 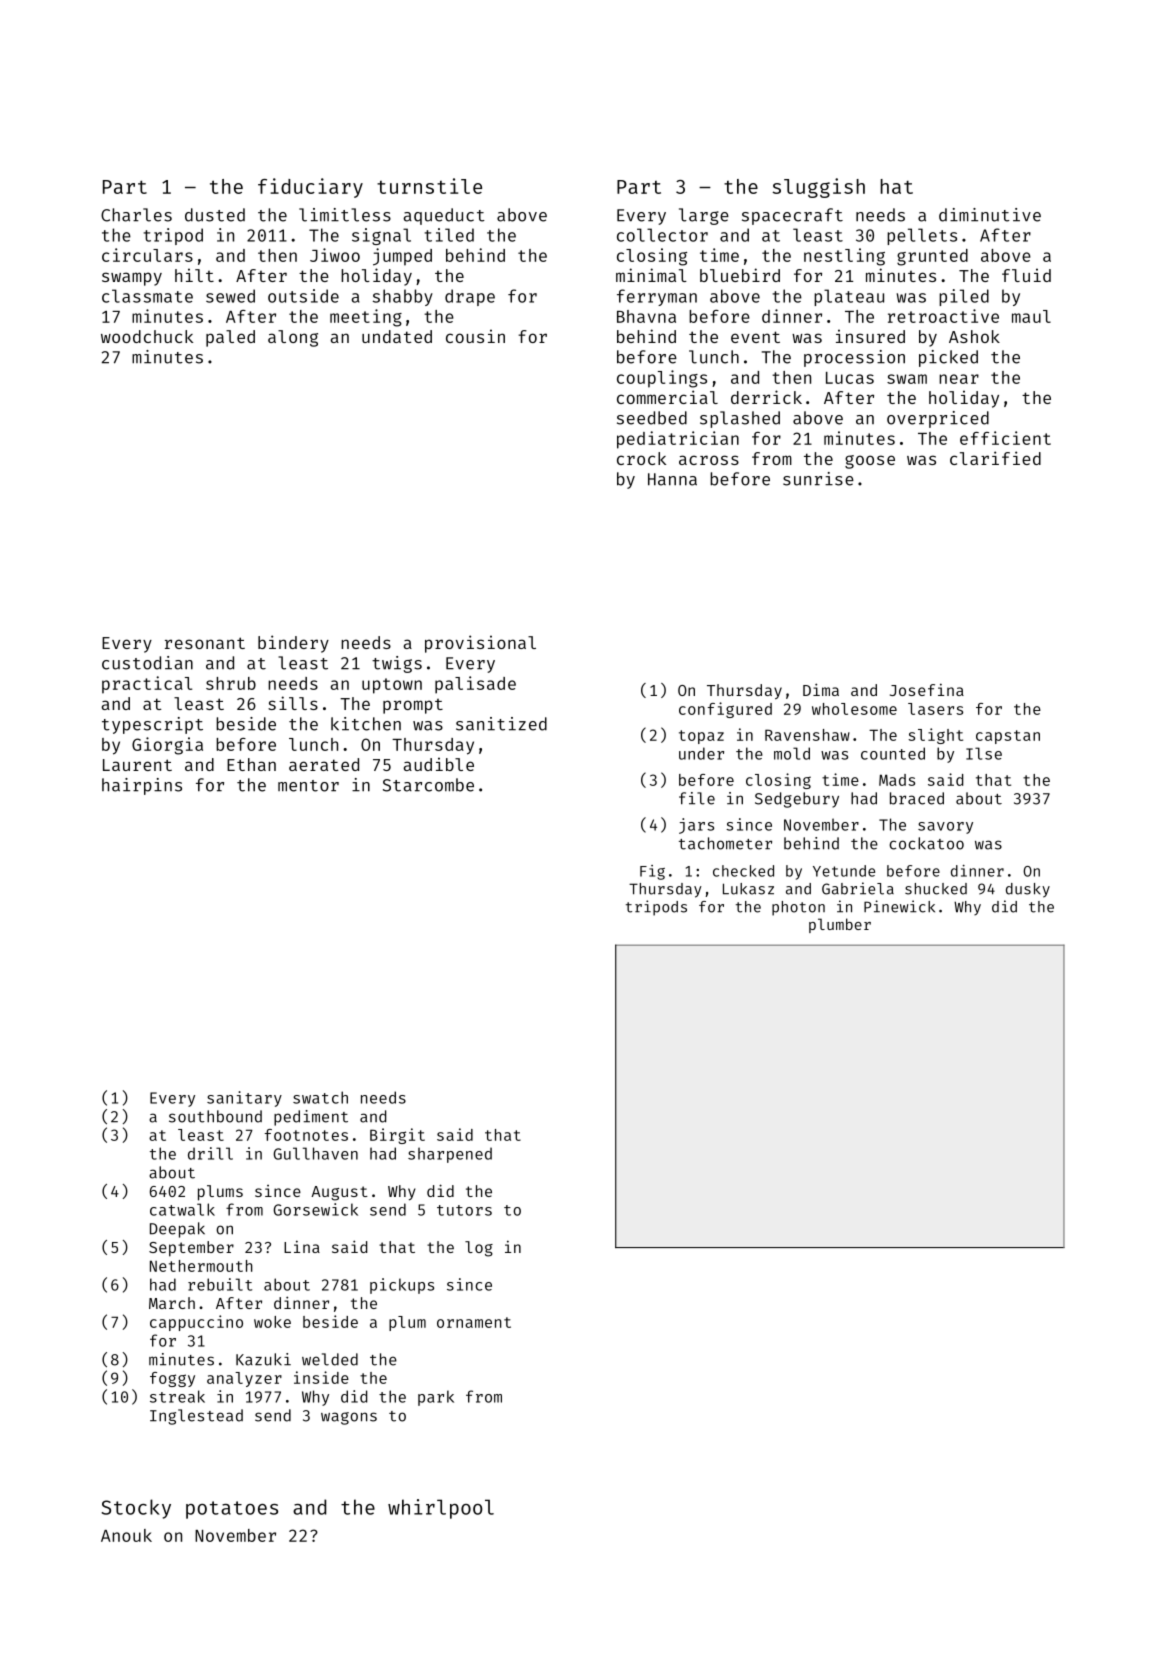 I want to click on southbound, so click(x=215, y=1116).
